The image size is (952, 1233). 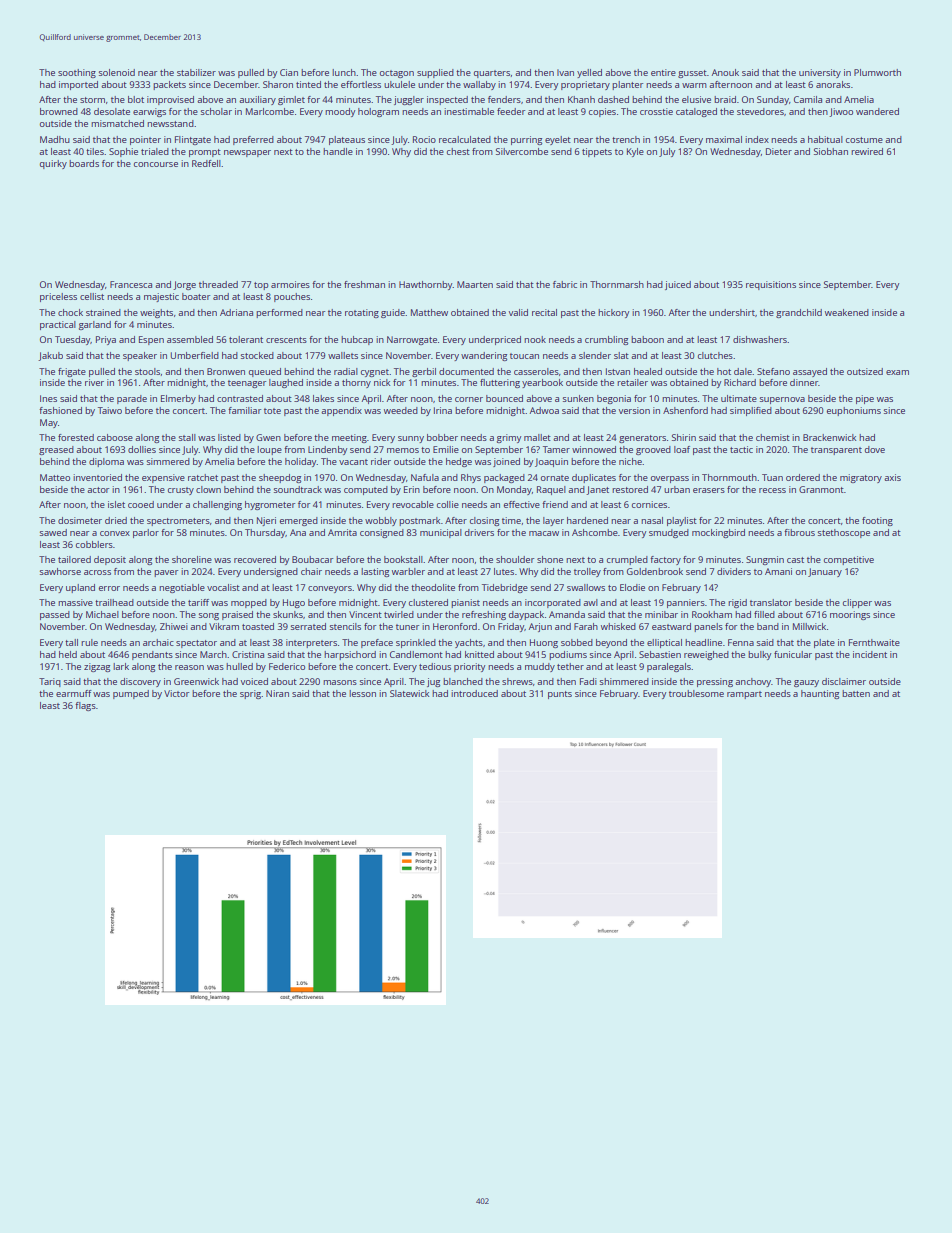 I want to click on weakened, so click(x=847, y=312).
